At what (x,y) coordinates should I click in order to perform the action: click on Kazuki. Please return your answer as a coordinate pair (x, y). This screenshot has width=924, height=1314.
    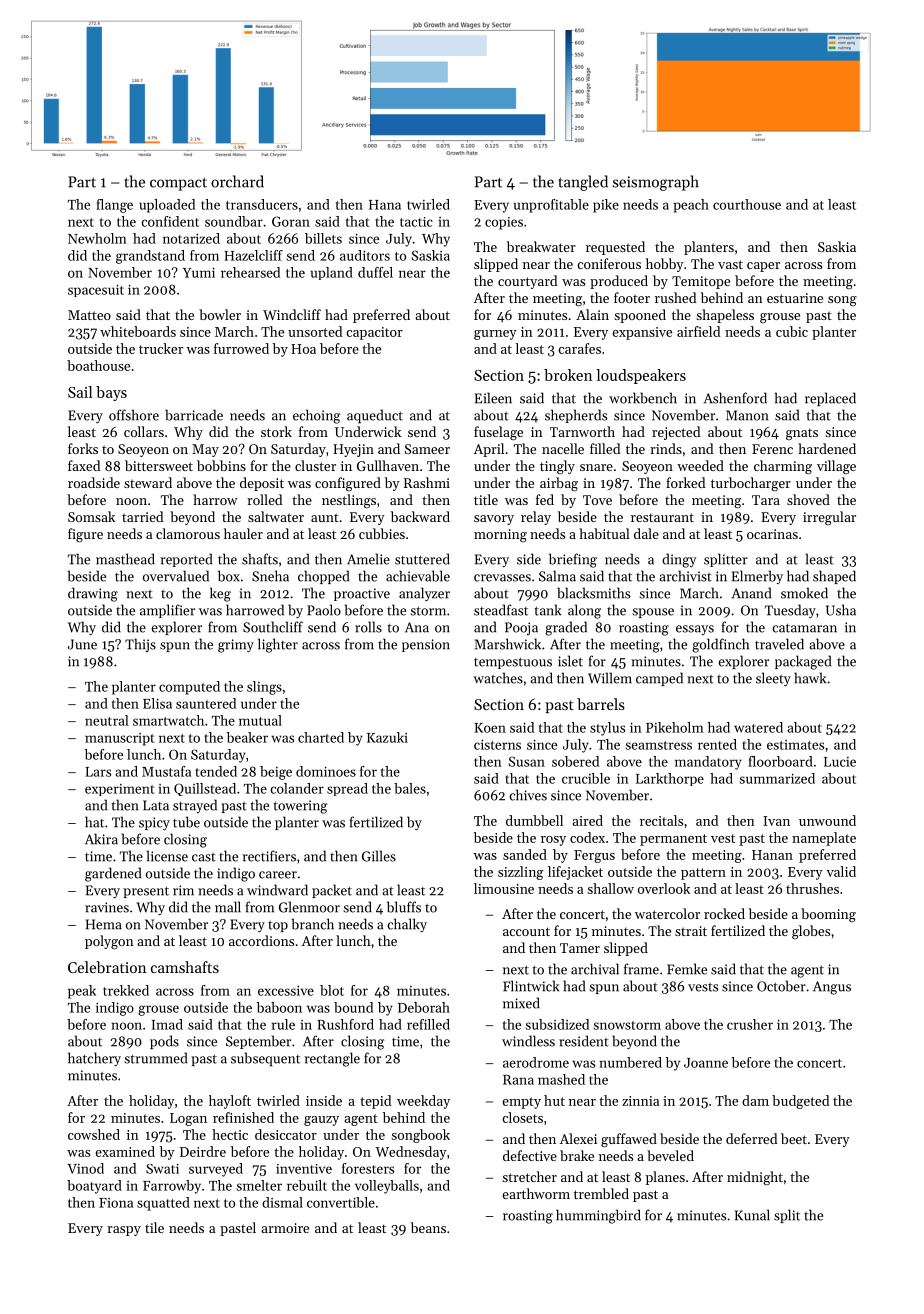
    Looking at the image, I should click on (387, 737).
